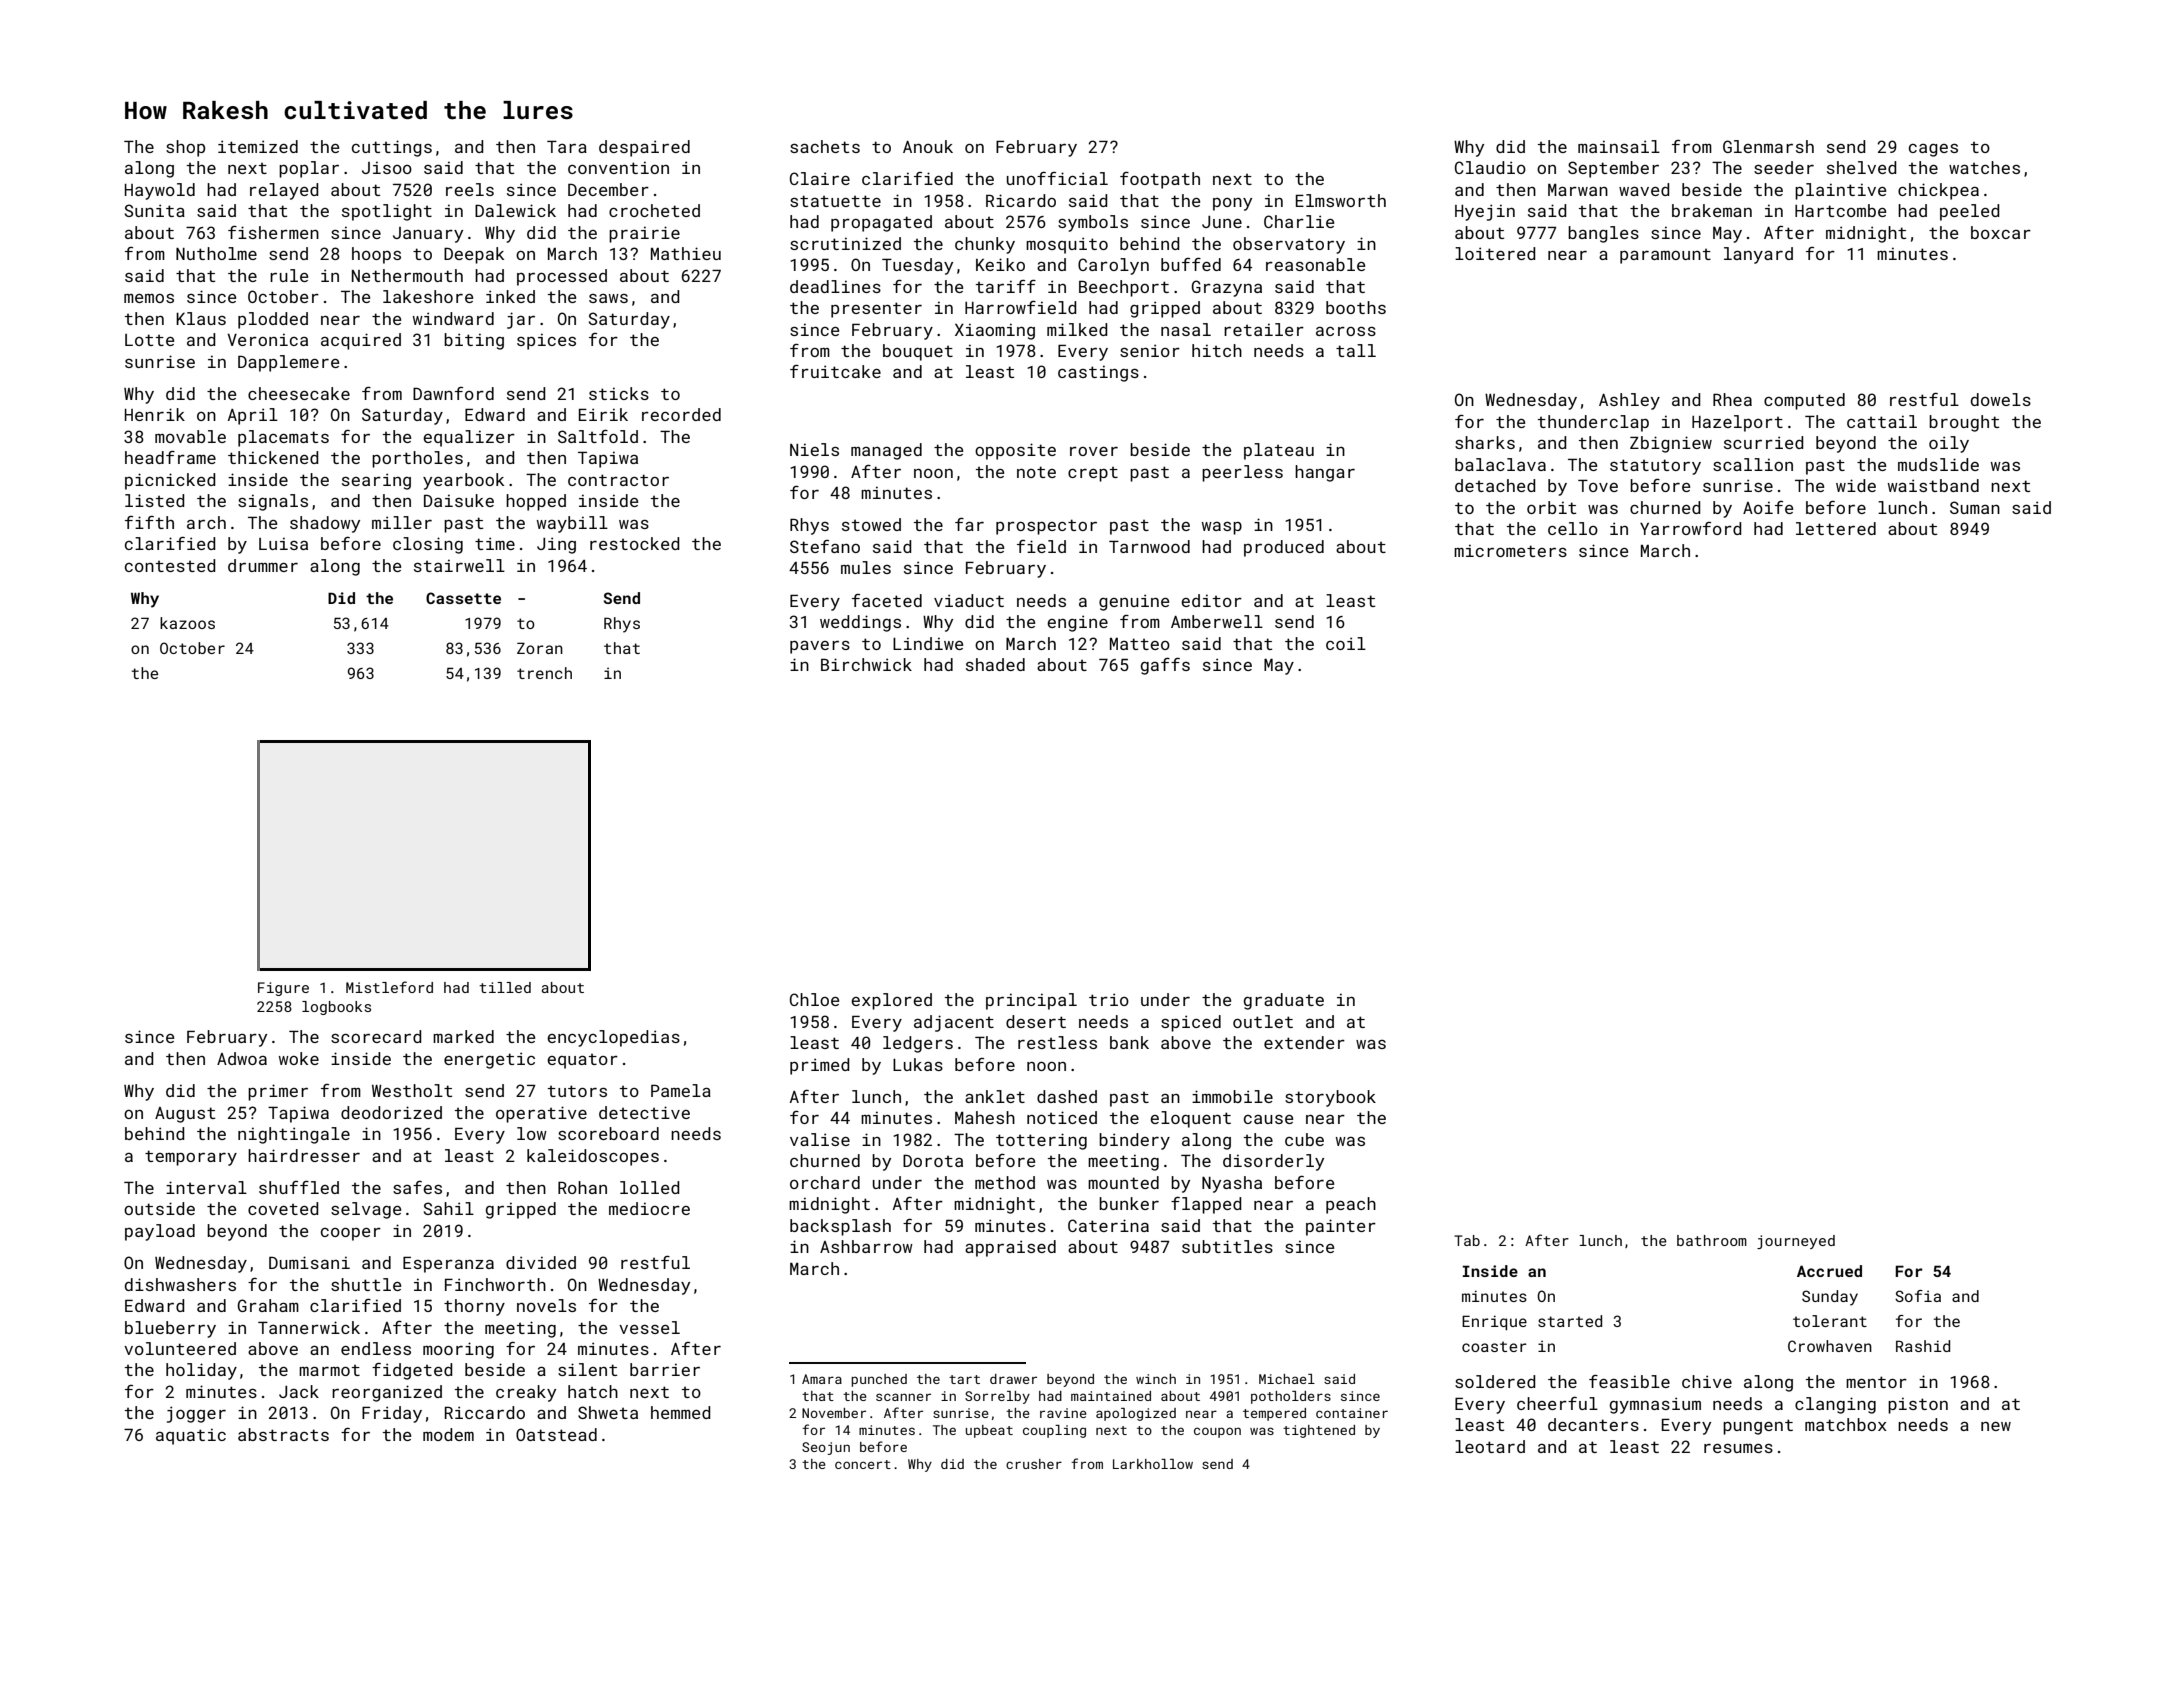 The height and width of the image is (1683, 2178). I want to click on scoreboard, so click(608, 1133).
